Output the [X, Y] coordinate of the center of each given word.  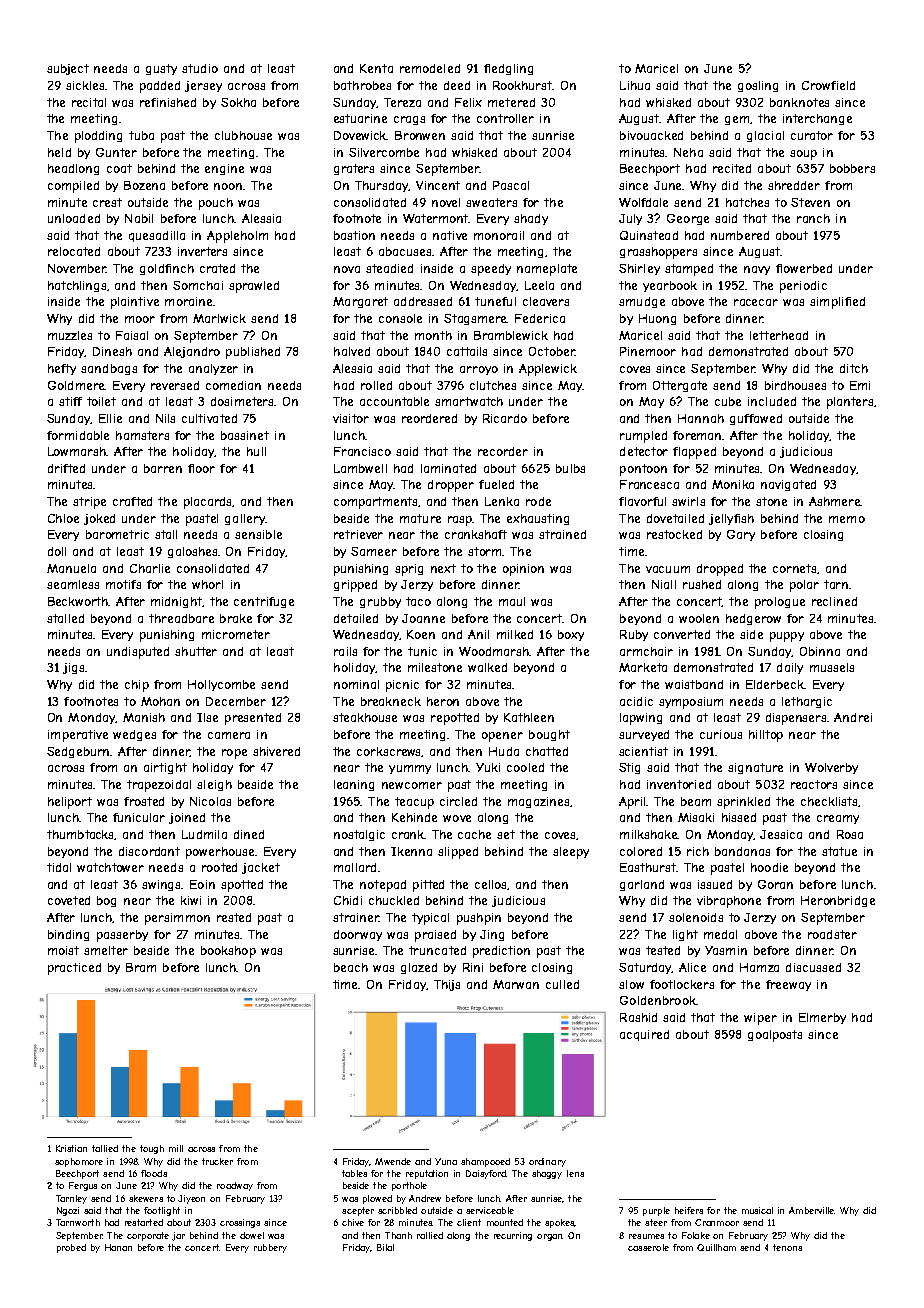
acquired [644, 1035]
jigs [73, 668]
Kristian [71, 1148]
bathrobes [362, 85]
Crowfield [828, 85]
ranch [813, 218]
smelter [106, 950]
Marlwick [219, 318]
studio [200, 68]
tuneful [495, 301]
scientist [643, 751]
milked [515, 634]
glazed [419, 968]
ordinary [547, 1162]
